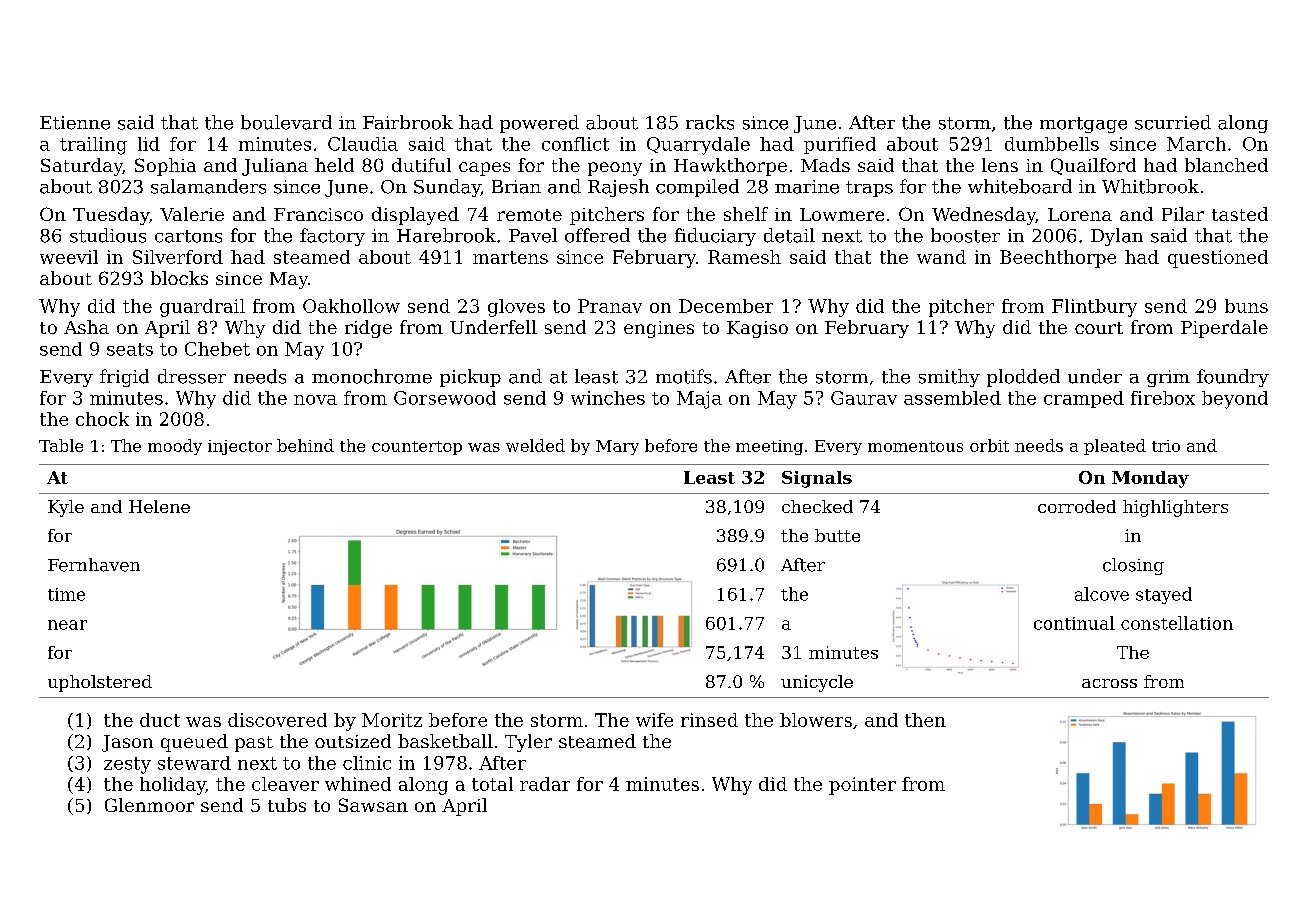 The image size is (1308, 924). What do you see at coordinates (925, 720) in the screenshot?
I see `then` at bounding box center [925, 720].
